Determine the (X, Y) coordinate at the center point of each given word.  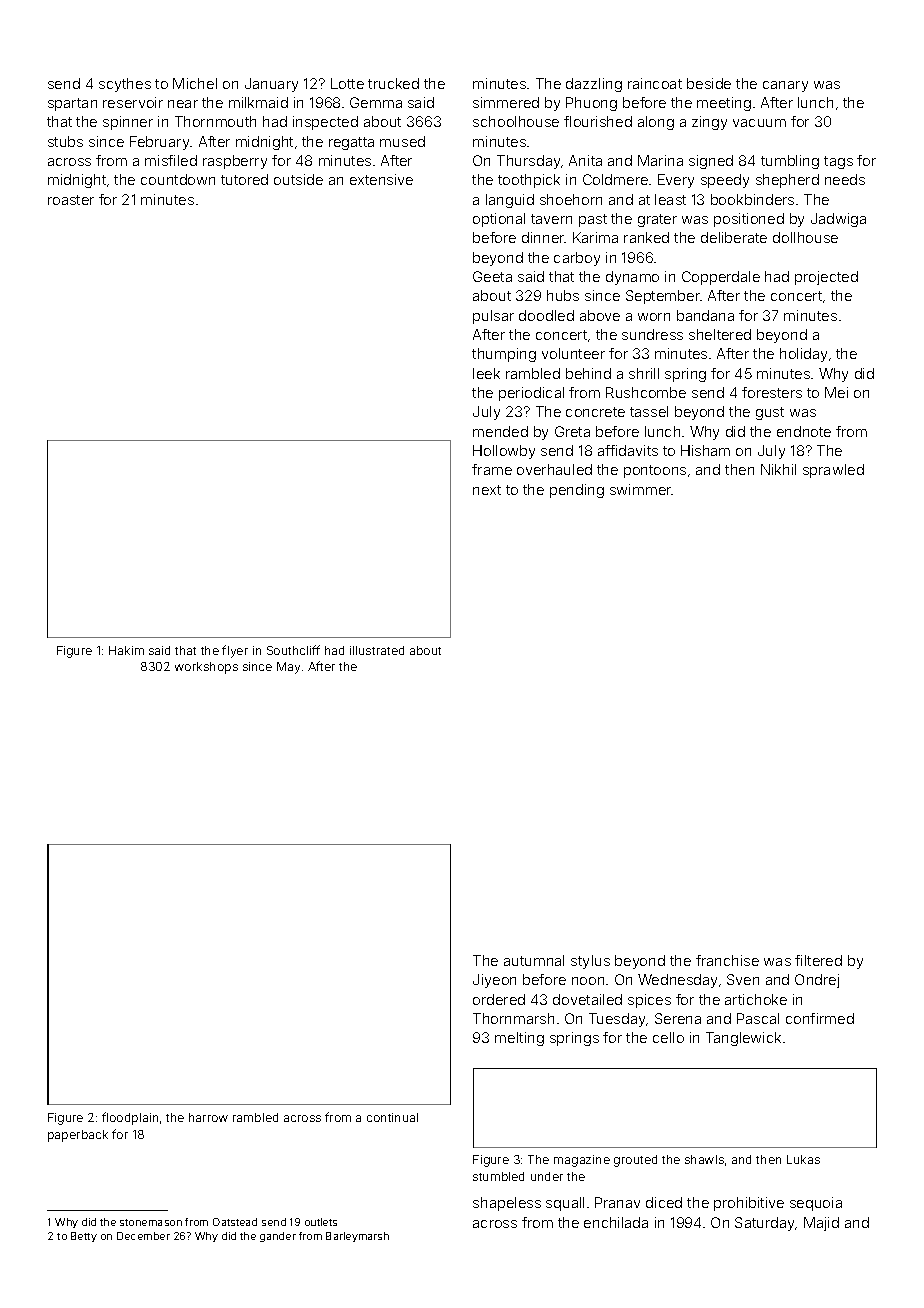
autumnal (534, 960)
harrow (208, 1117)
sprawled (833, 471)
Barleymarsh (357, 1237)
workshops (206, 668)
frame (492, 469)
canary (785, 86)
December (143, 1236)
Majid (821, 1224)
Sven (743, 979)
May (288, 668)
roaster (71, 200)
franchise (727, 960)
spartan (72, 104)
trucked (393, 83)
